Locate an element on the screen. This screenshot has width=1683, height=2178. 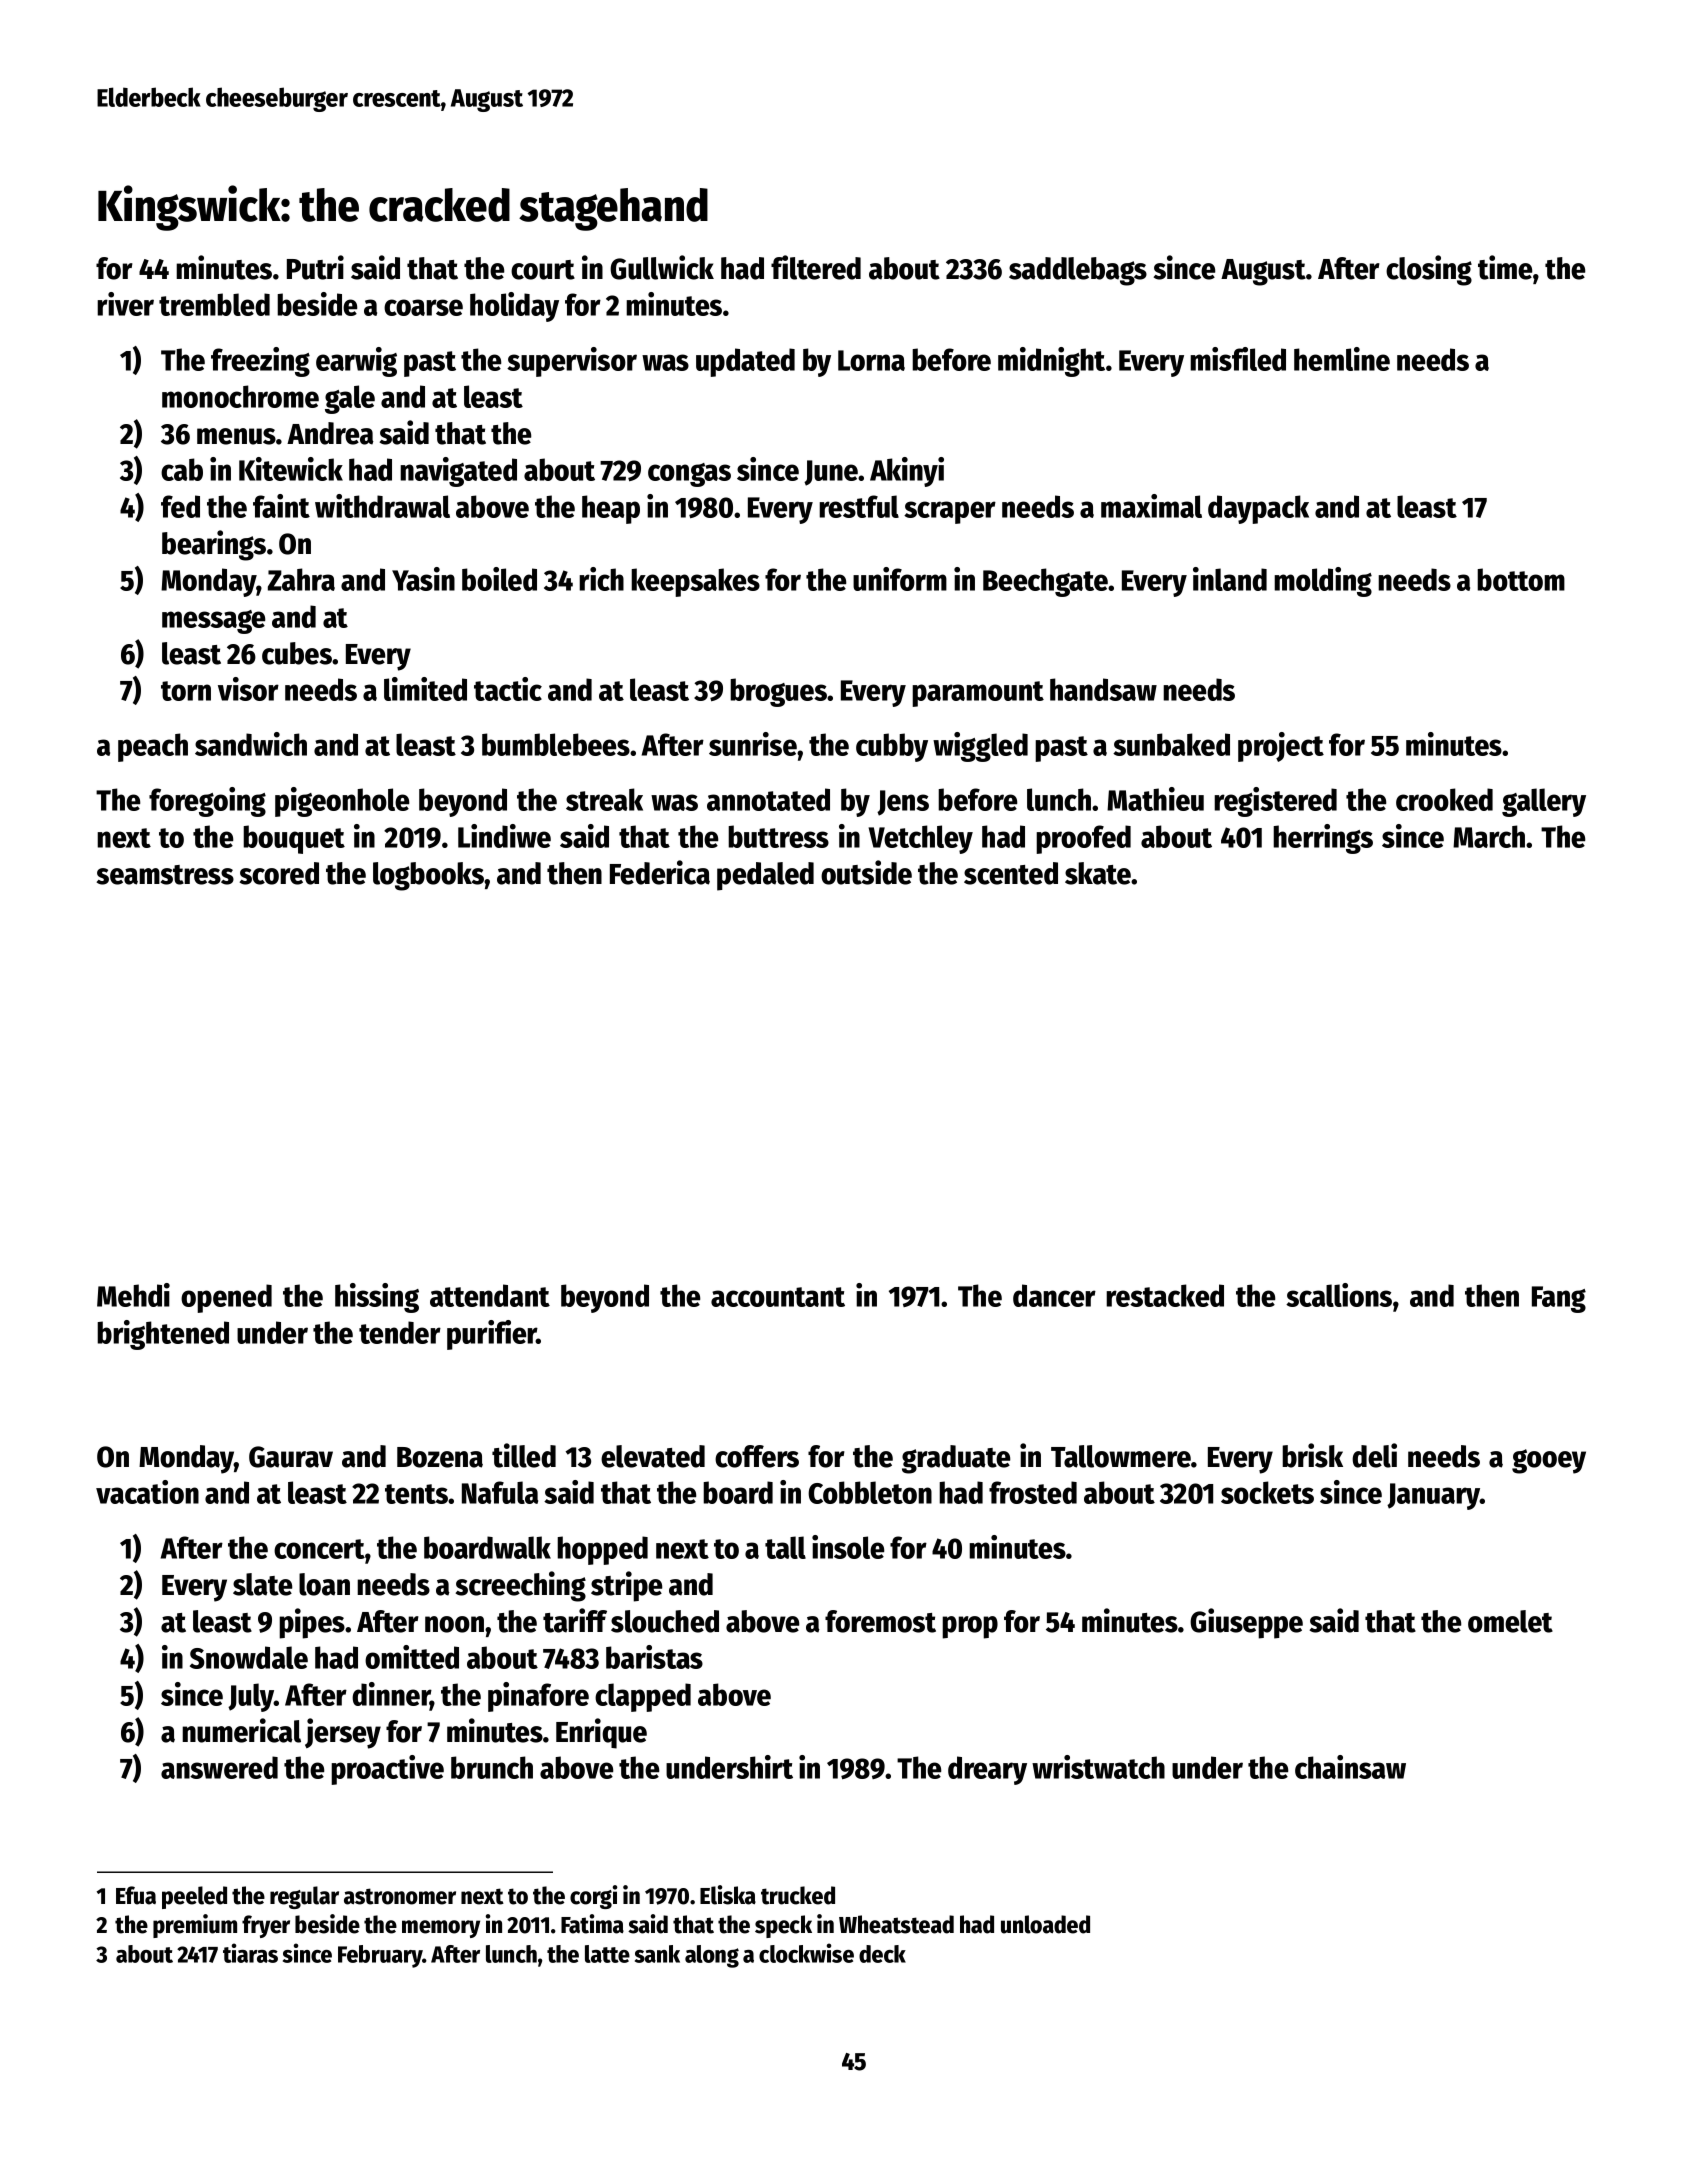
chainsaw is located at coordinates (1350, 1767).
